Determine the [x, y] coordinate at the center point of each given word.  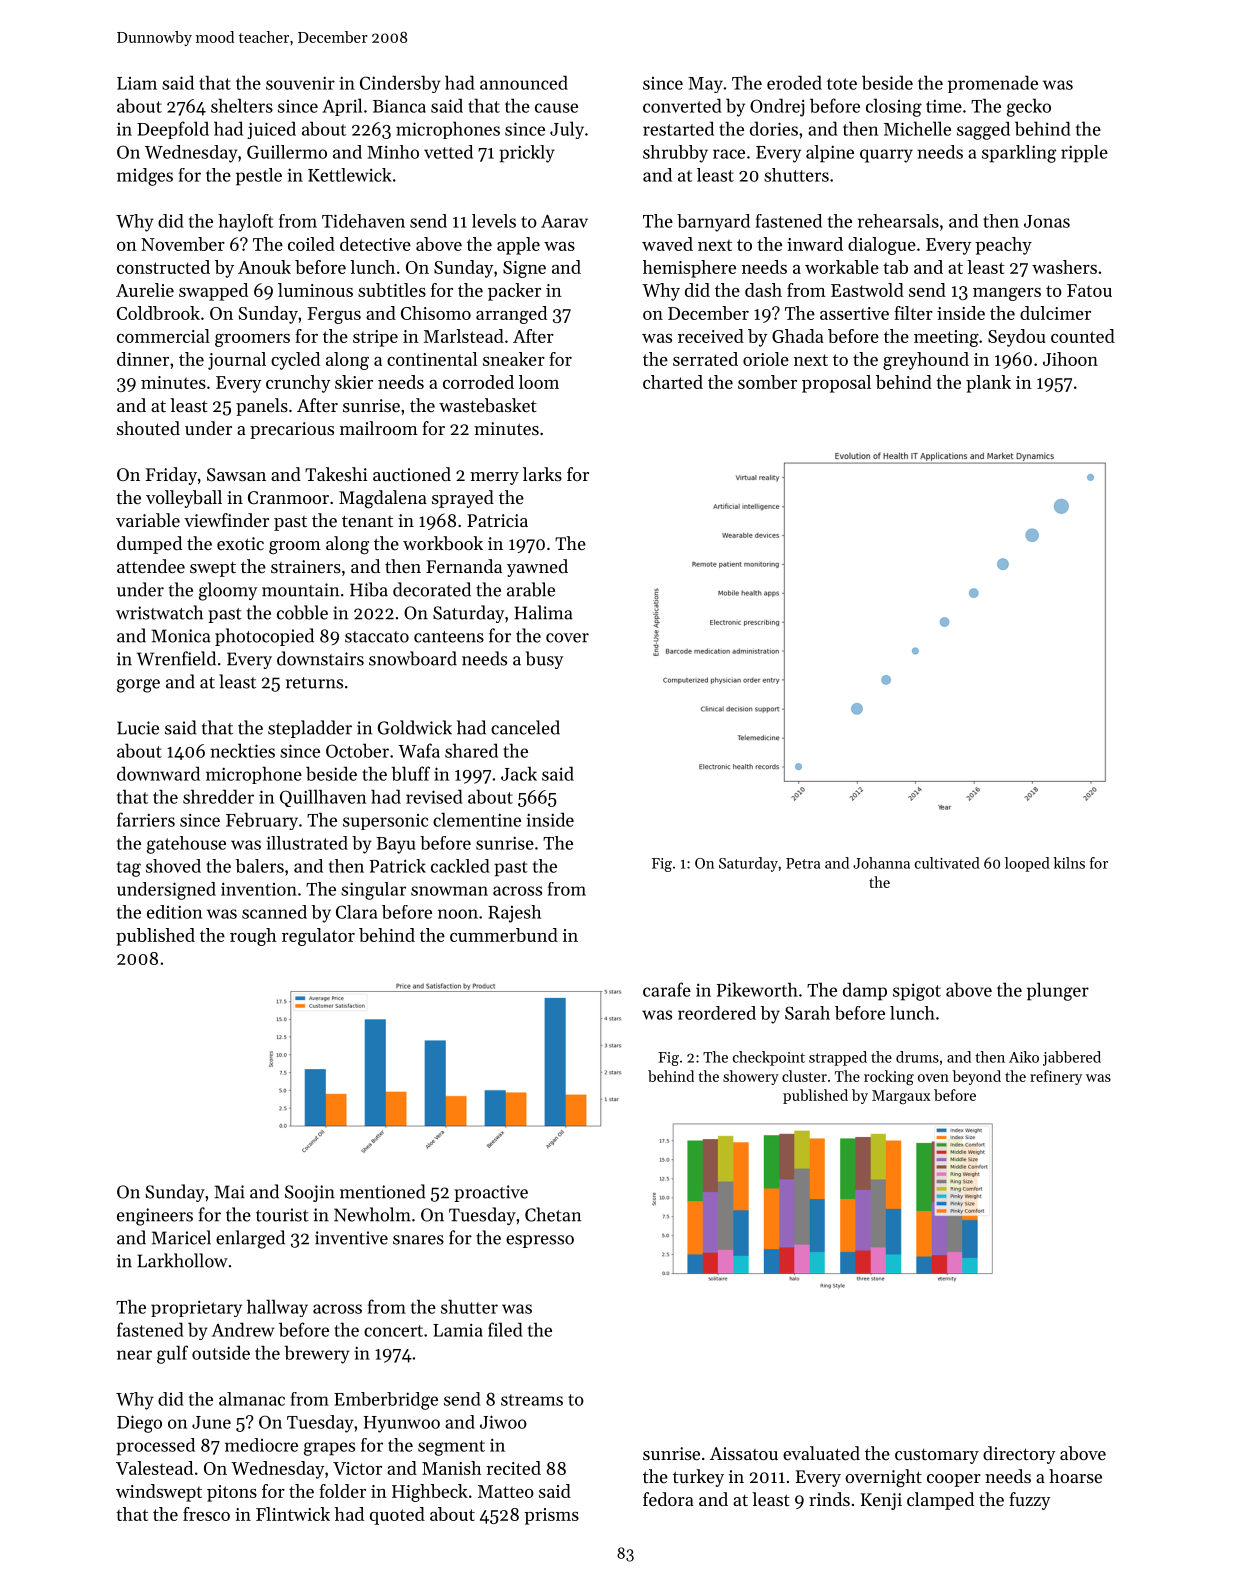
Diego [139, 1424]
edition [174, 912]
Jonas [1047, 221]
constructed [163, 267]
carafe [667, 989]
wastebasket [488, 405]
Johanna [881, 863]
